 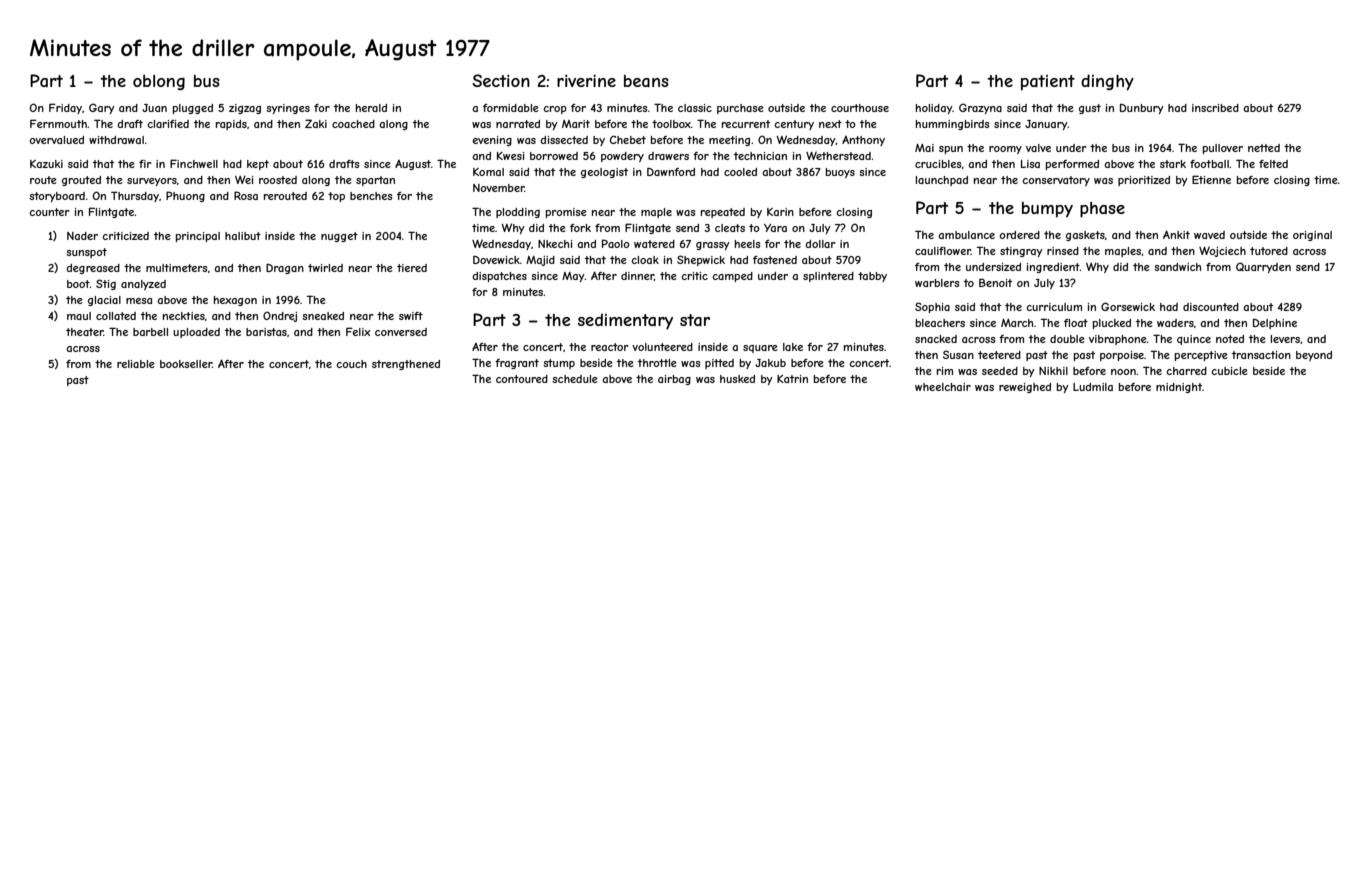 I want to click on bookseller, so click(x=186, y=364).
